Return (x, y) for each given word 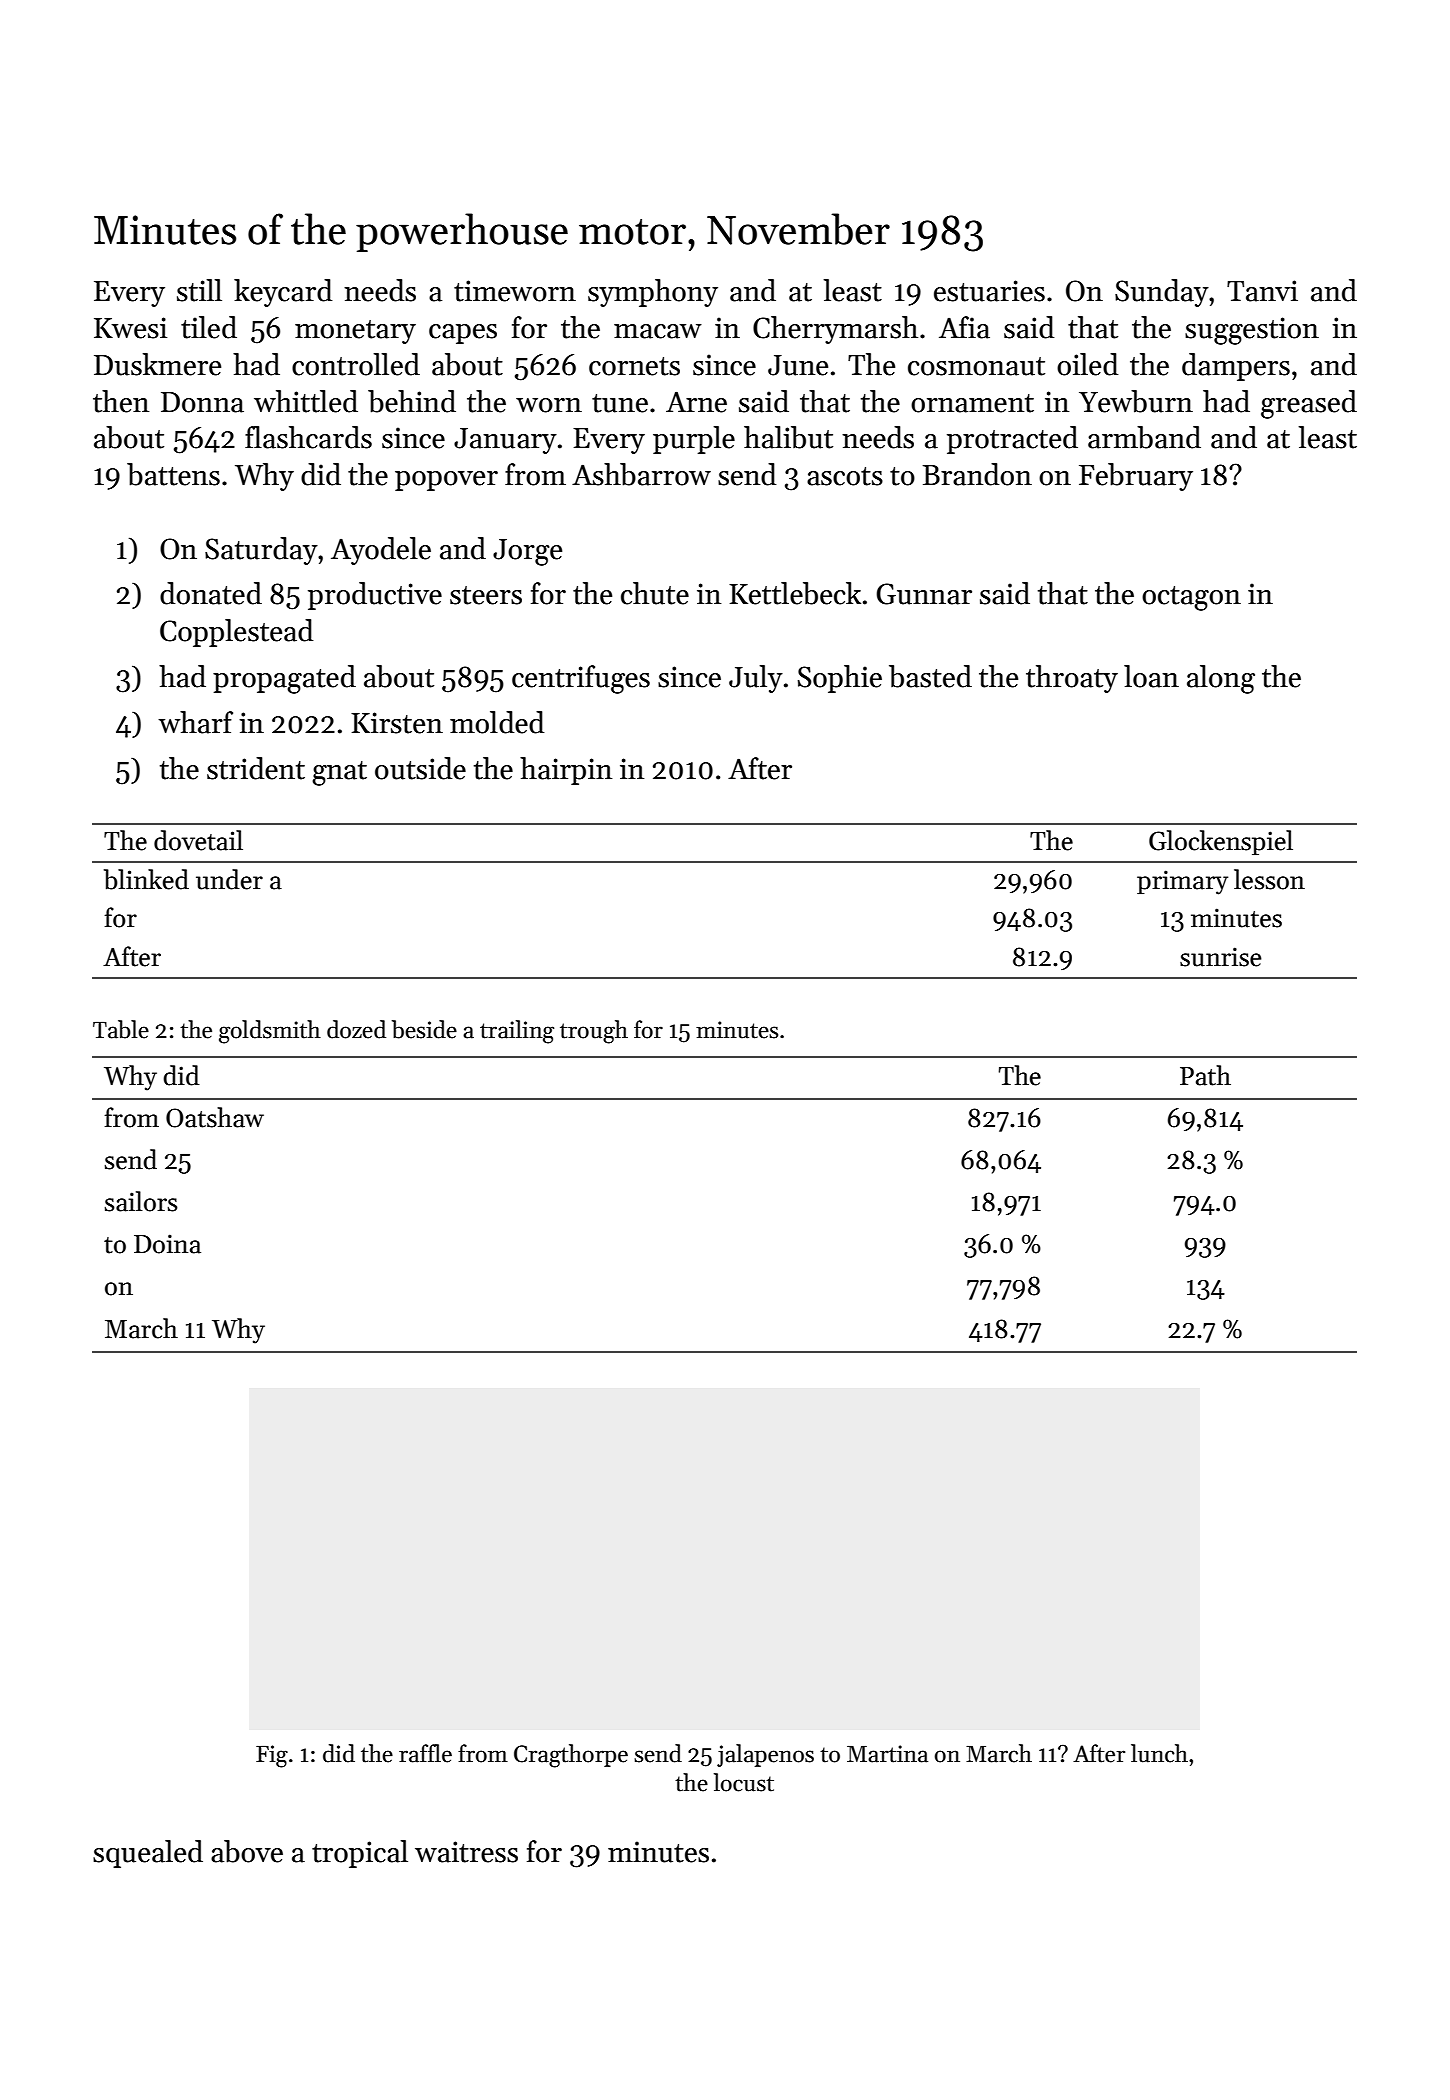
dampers (1236, 367)
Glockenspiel (1221, 842)
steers (486, 595)
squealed (148, 1854)
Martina (887, 1754)
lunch (1159, 1753)
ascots (845, 476)
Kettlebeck (795, 593)
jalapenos (765, 1755)
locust (744, 1782)
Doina (167, 1244)
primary (1182, 882)
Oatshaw (215, 1117)
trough (594, 1032)
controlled (356, 364)
